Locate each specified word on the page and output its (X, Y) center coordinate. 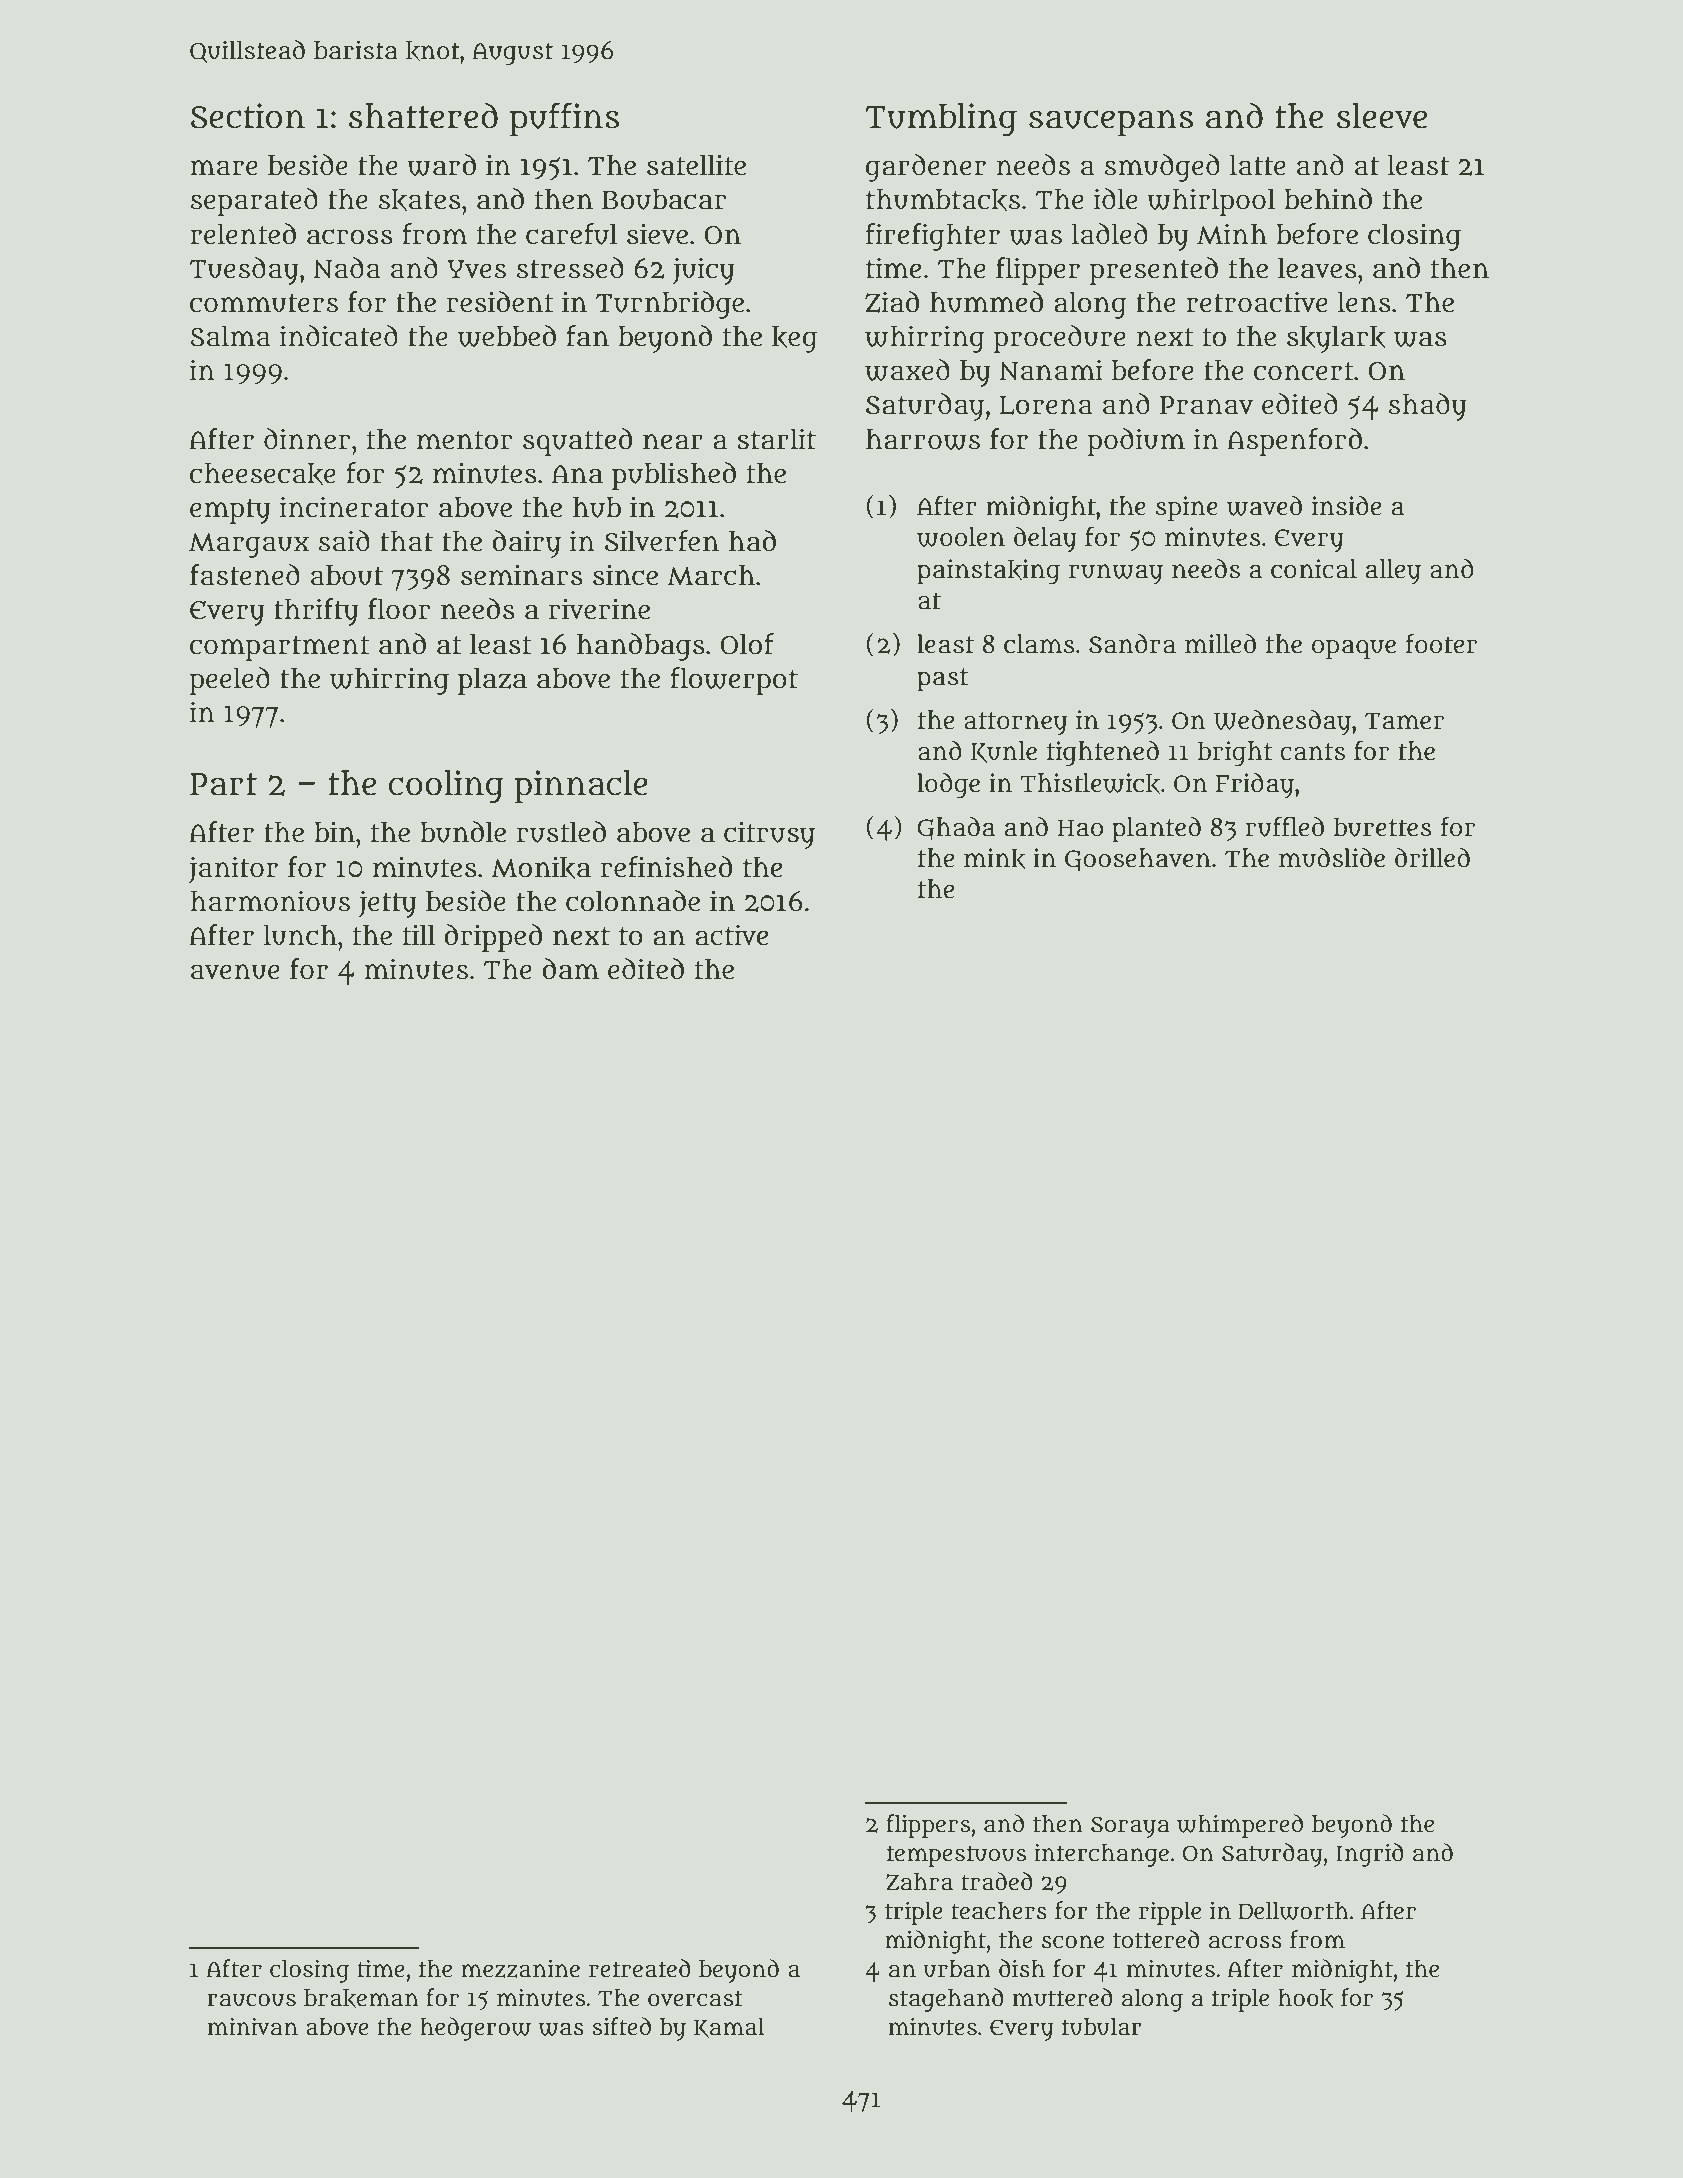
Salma (230, 336)
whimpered (1240, 1826)
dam (570, 969)
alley (1393, 572)
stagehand (946, 2000)
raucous (251, 2000)
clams (1039, 644)
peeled (230, 681)
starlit (776, 439)
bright (1235, 753)
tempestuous (956, 1856)
